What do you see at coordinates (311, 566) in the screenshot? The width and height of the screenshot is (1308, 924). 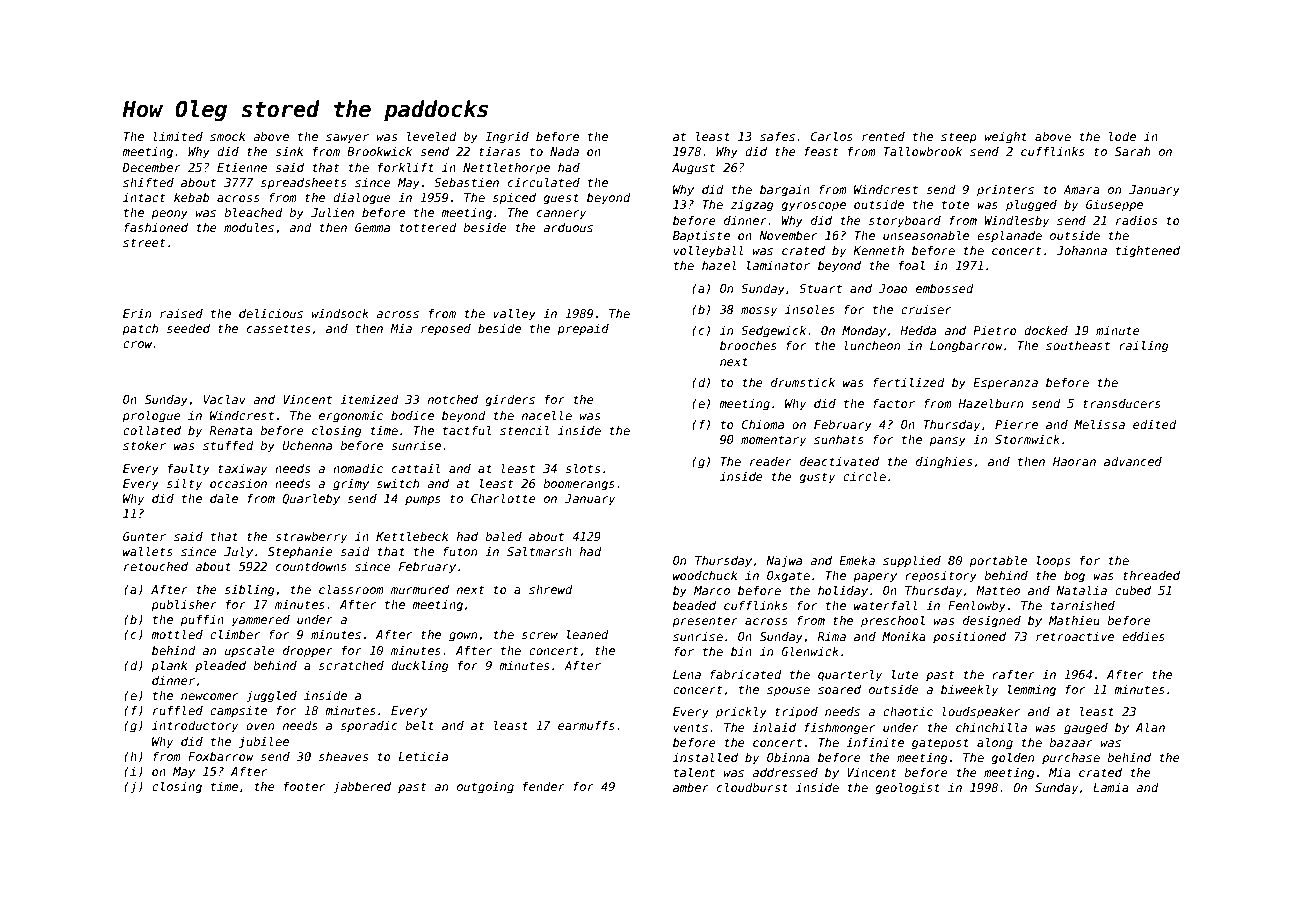 I see `countdowns` at bounding box center [311, 566].
